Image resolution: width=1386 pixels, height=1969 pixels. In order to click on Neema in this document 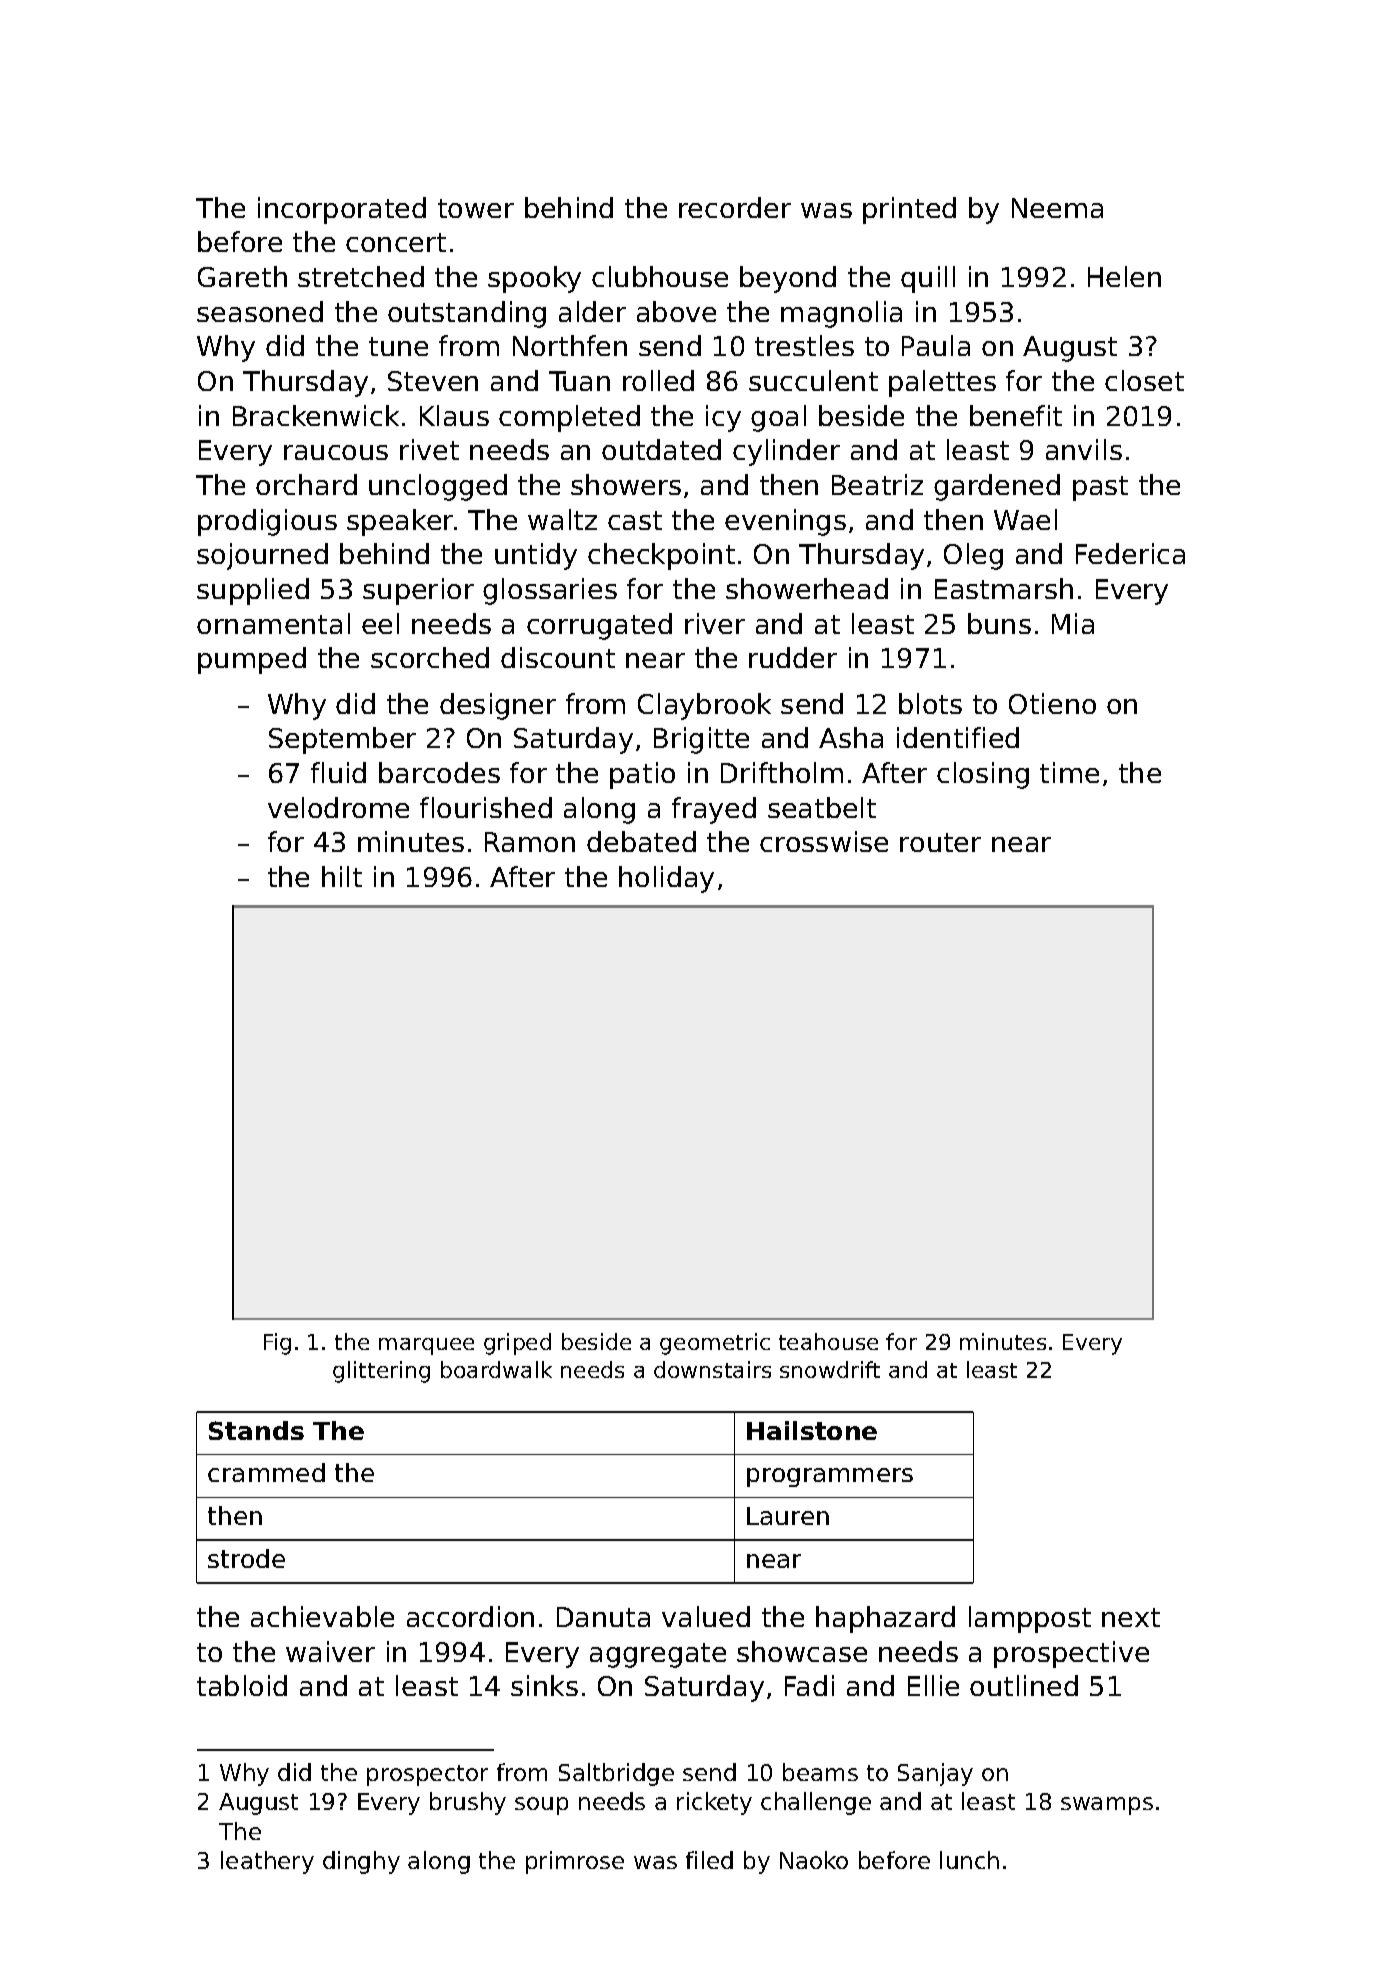, I will do `click(1057, 208)`.
